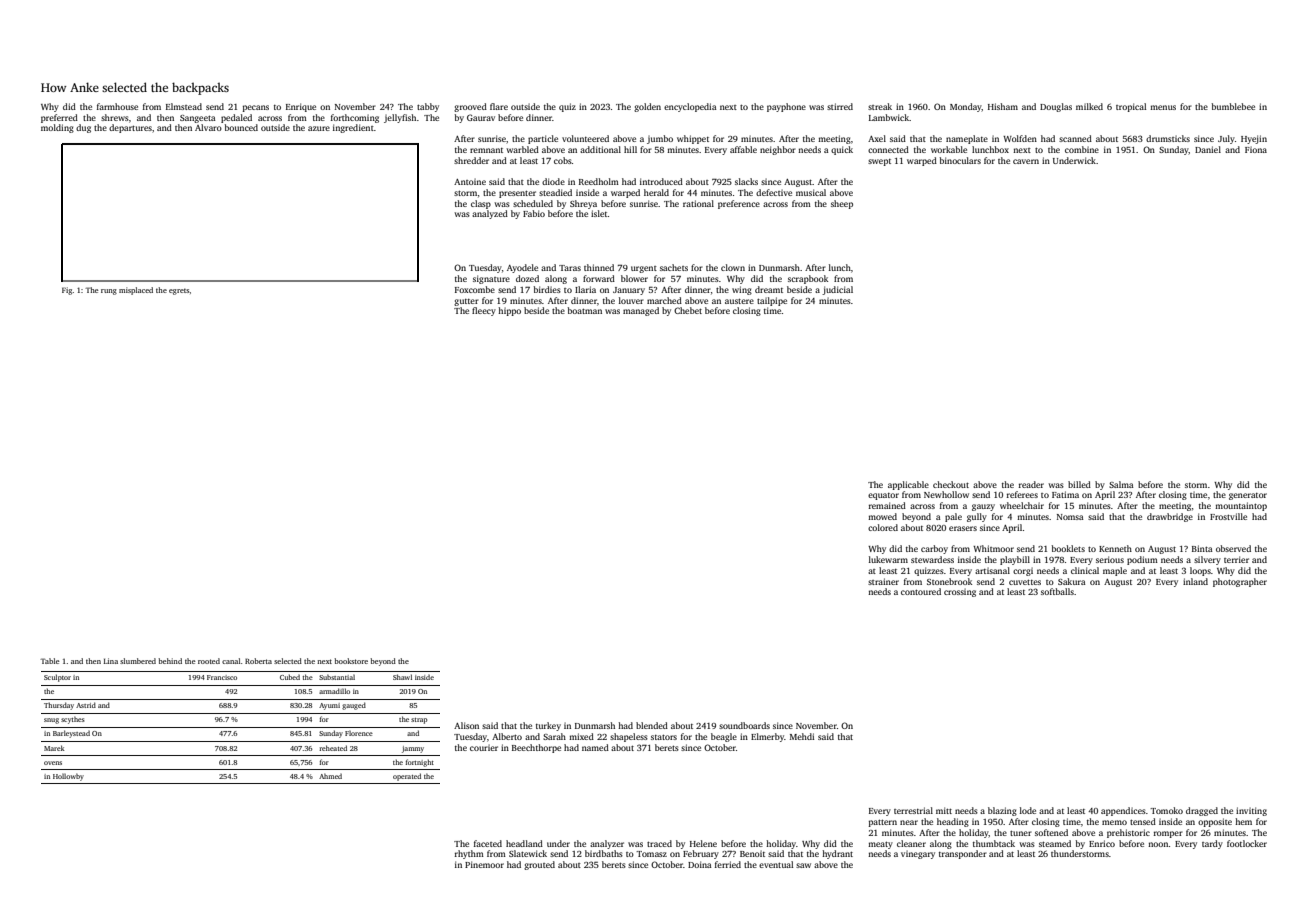 This screenshot has height=924, width=1308. I want to click on judicial, so click(837, 290).
